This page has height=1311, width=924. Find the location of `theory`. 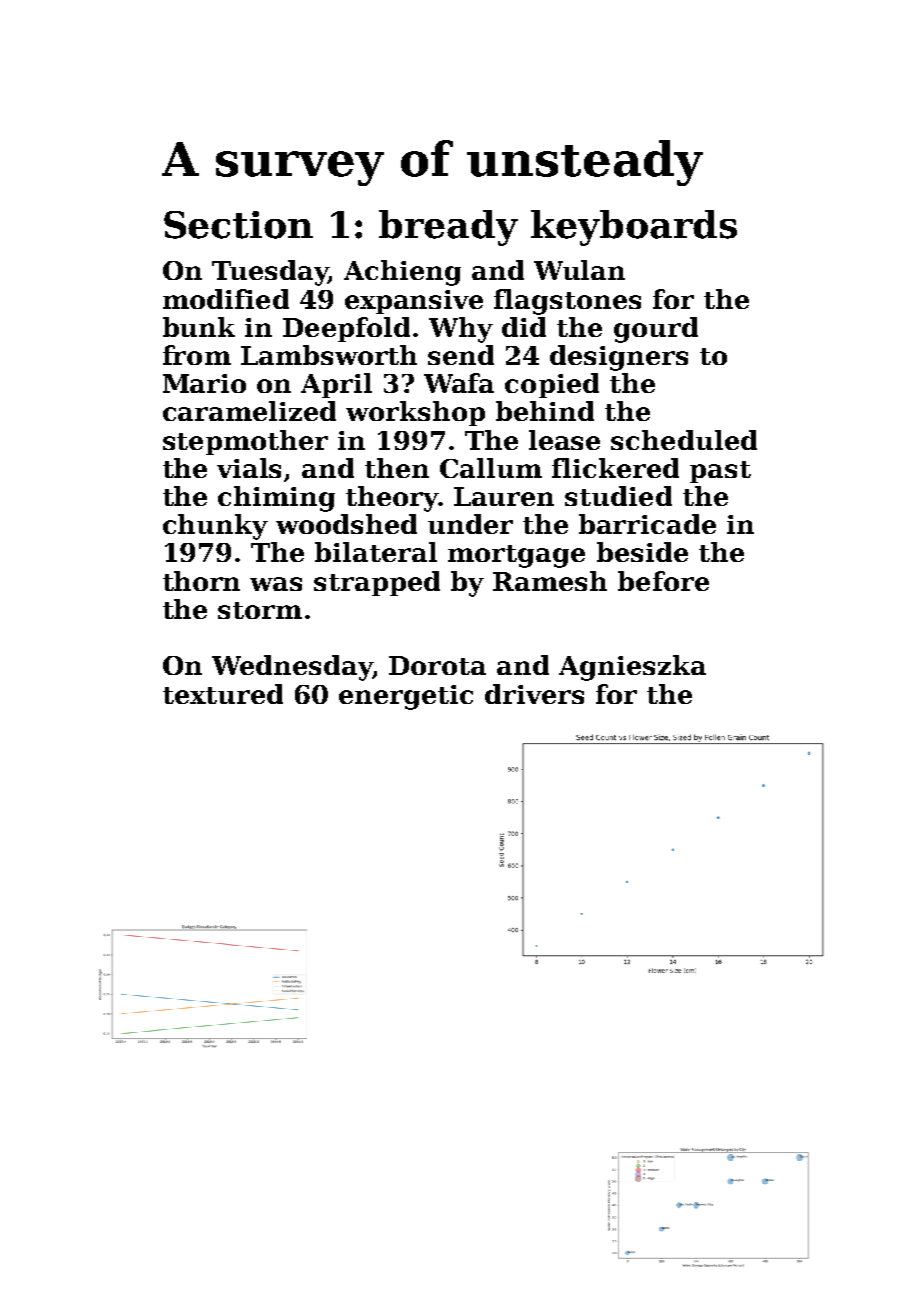

theory is located at coordinates (392, 499).
